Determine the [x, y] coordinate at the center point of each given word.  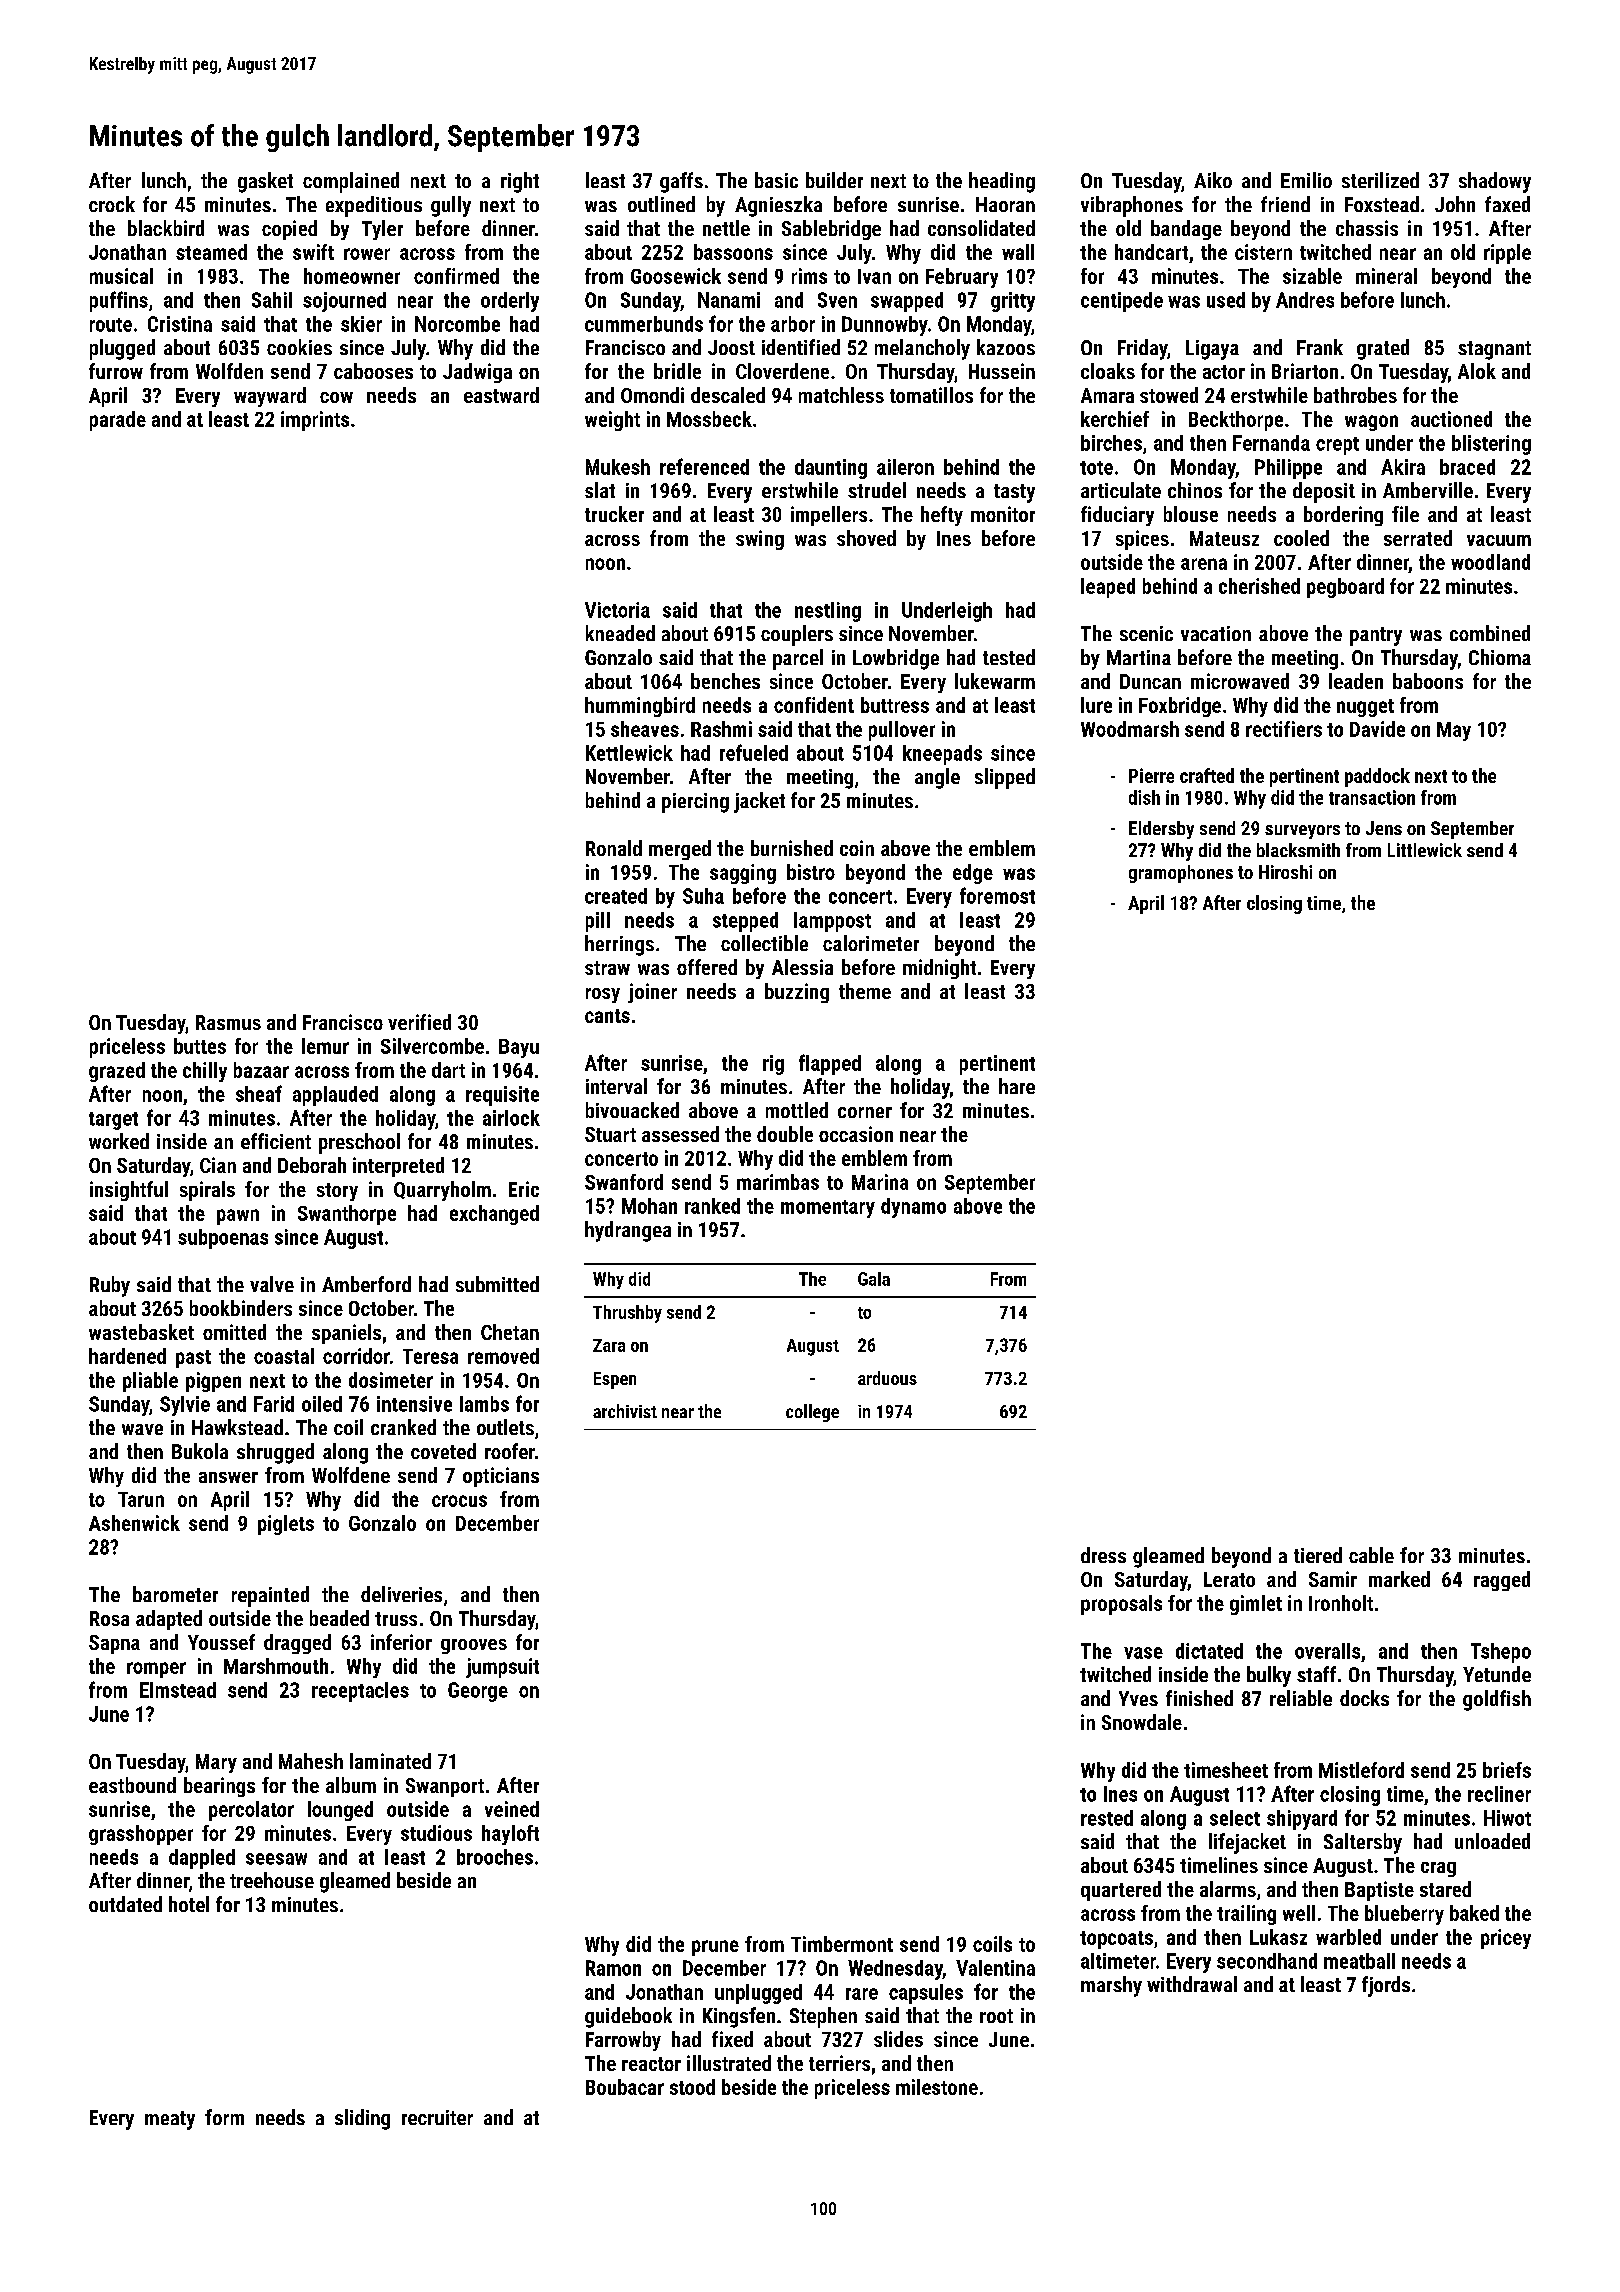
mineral [1386, 276]
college [812, 1413]
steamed [211, 252]
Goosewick [676, 276]
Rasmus [228, 1022]
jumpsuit [502, 1668]
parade [118, 421]
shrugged [275, 1453]
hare [1017, 1086]
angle [937, 778]
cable [1371, 1555]
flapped [830, 1064]
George [478, 1692]
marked [1399, 1579]
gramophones [1181, 874]
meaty [170, 2120]
